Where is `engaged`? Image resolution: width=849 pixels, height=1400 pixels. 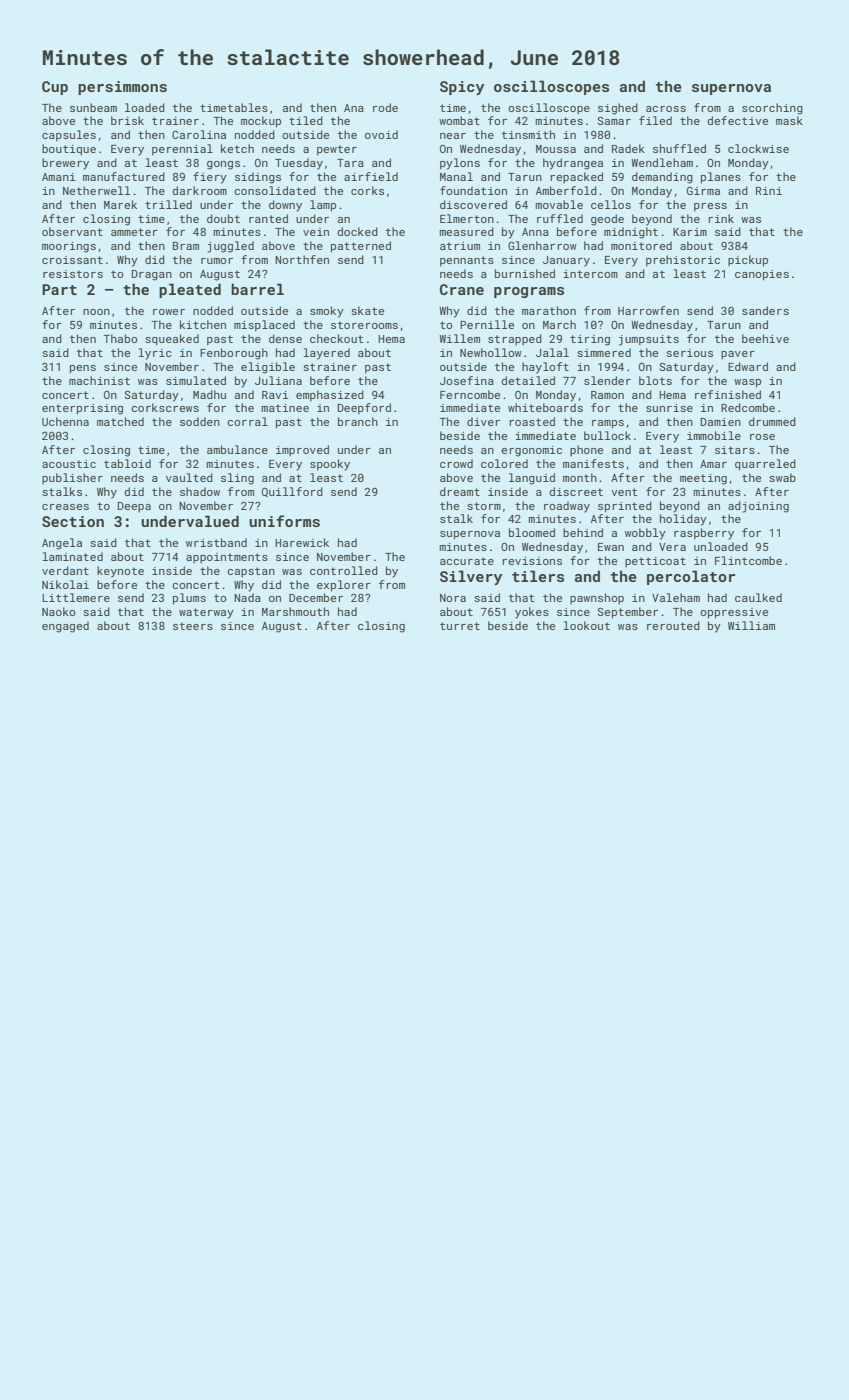 engaged is located at coordinates (65, 627).
